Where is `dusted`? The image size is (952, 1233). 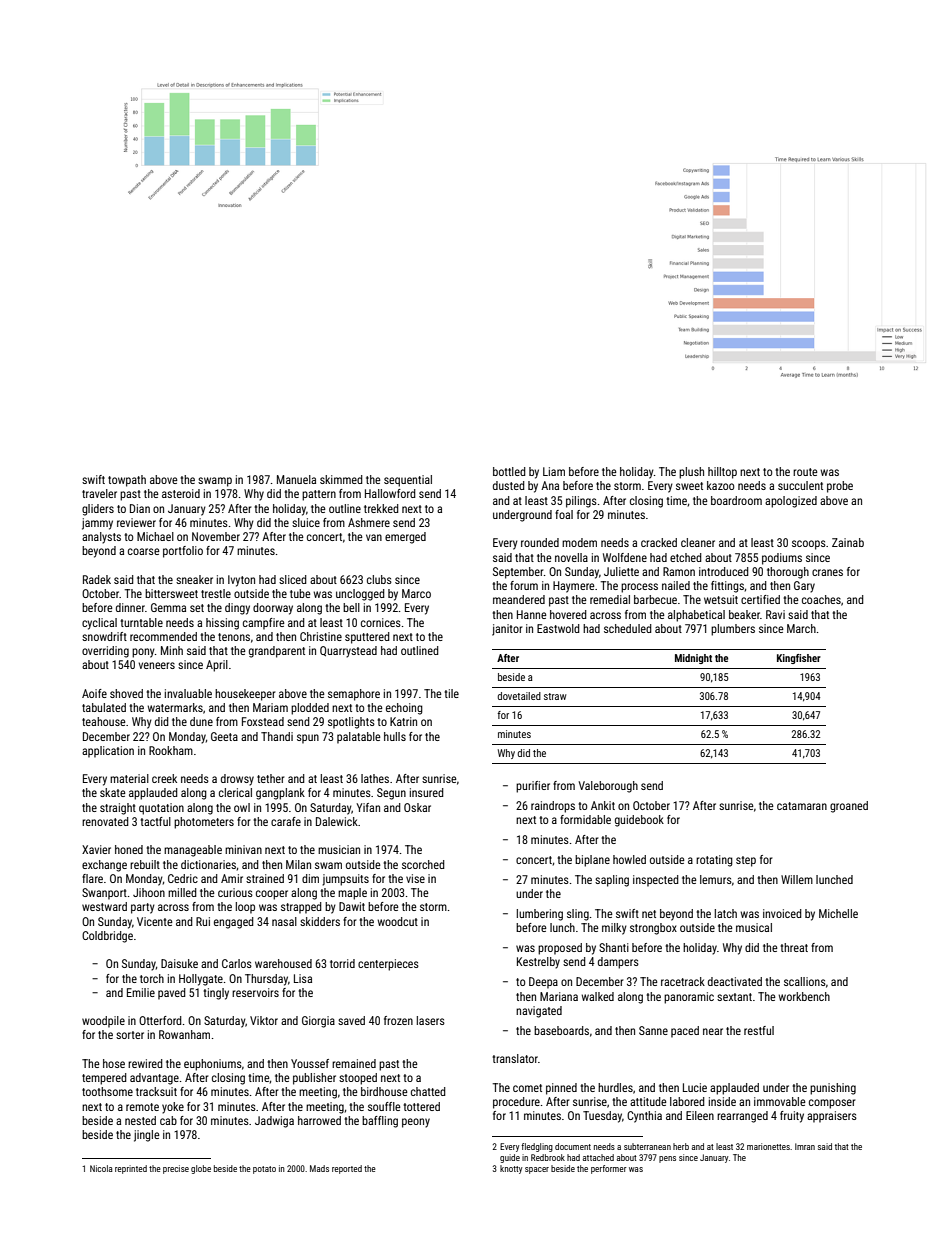
dusted is located at coordinates (509, 485).
